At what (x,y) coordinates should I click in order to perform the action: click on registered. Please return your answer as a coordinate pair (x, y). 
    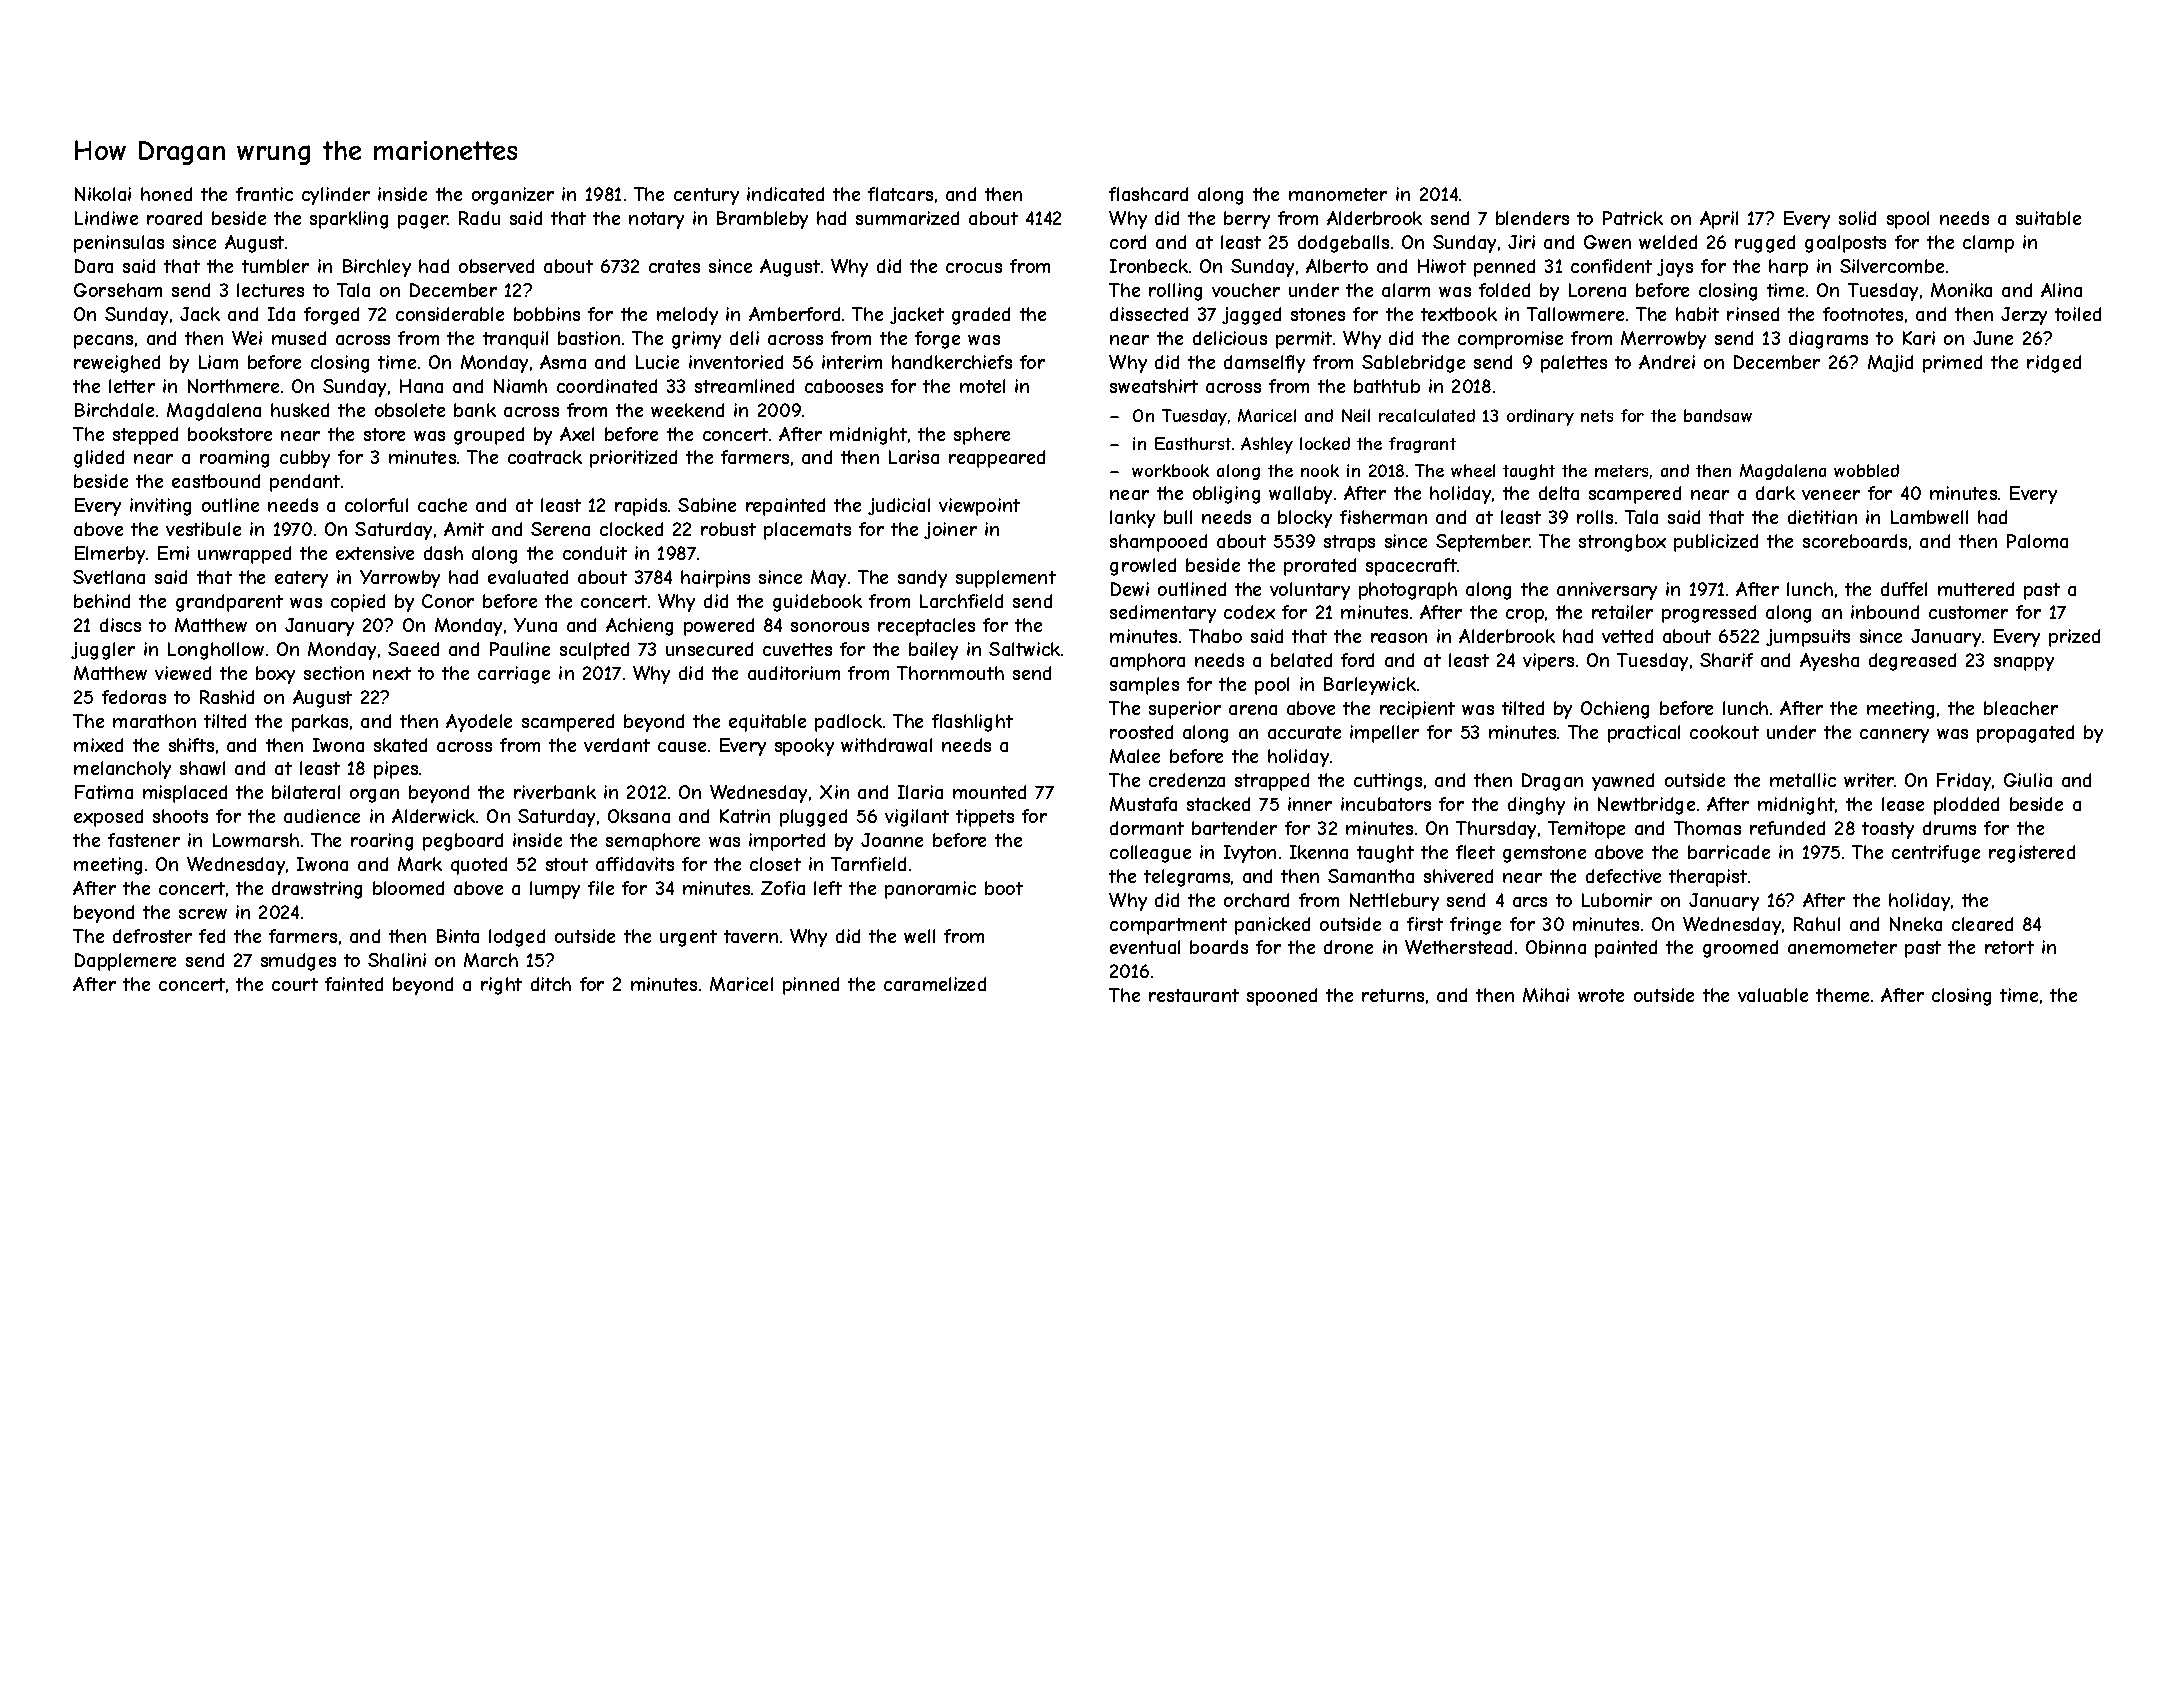
    Looking at the image, I should click on (2032, 854).
